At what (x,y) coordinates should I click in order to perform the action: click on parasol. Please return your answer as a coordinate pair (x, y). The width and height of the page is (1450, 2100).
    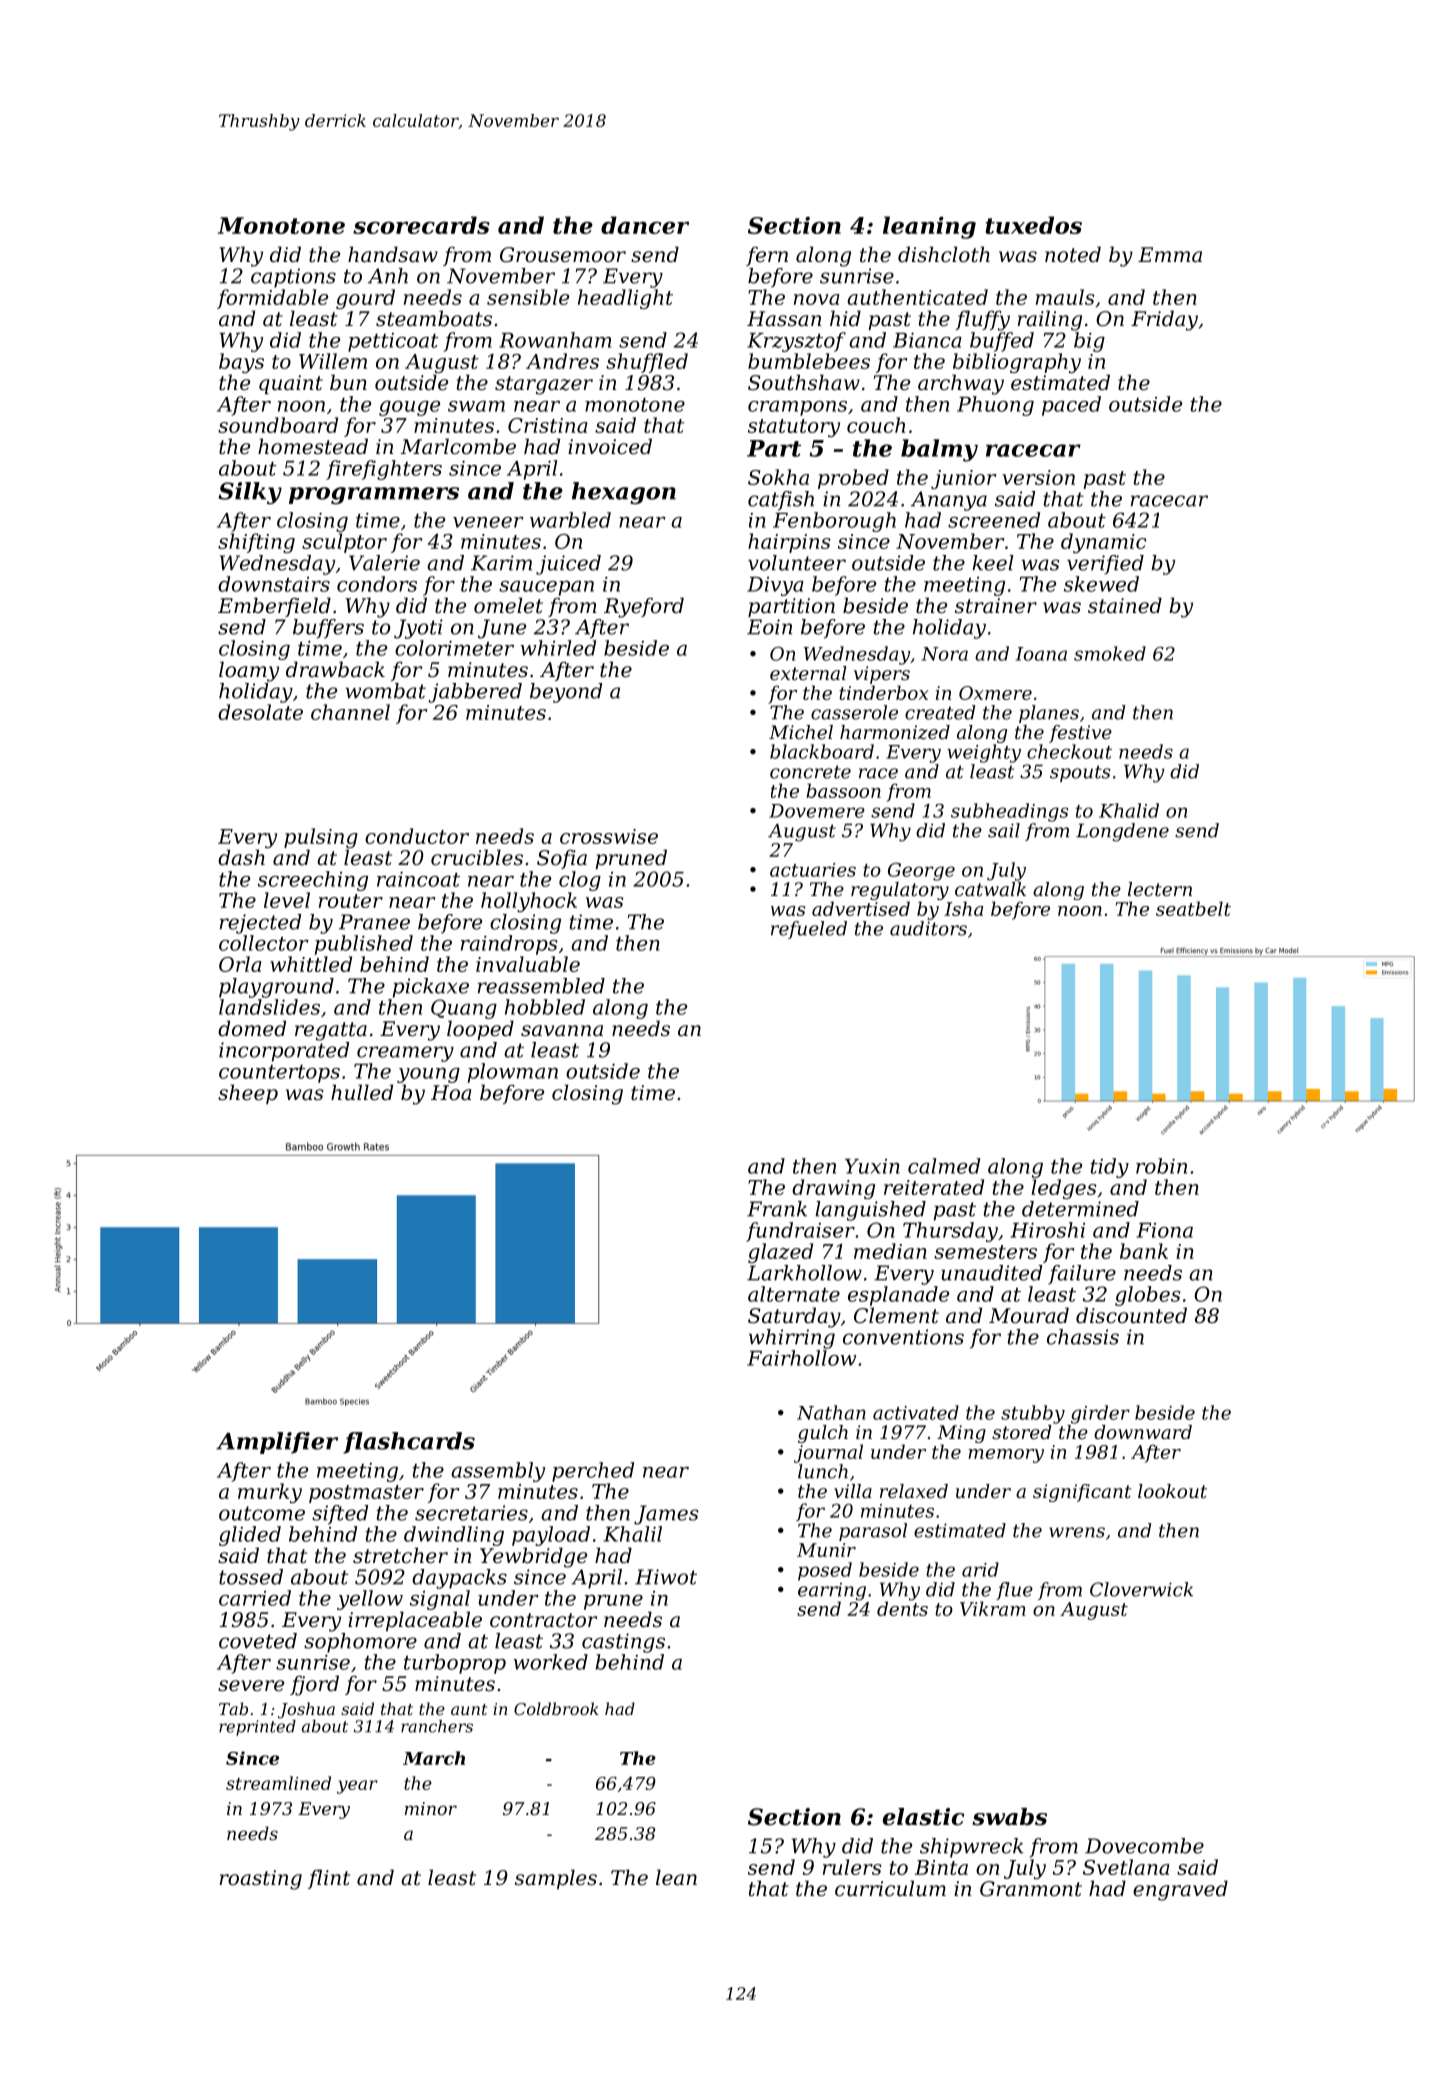
    Looking at the image, I should click on (873, 1532).
